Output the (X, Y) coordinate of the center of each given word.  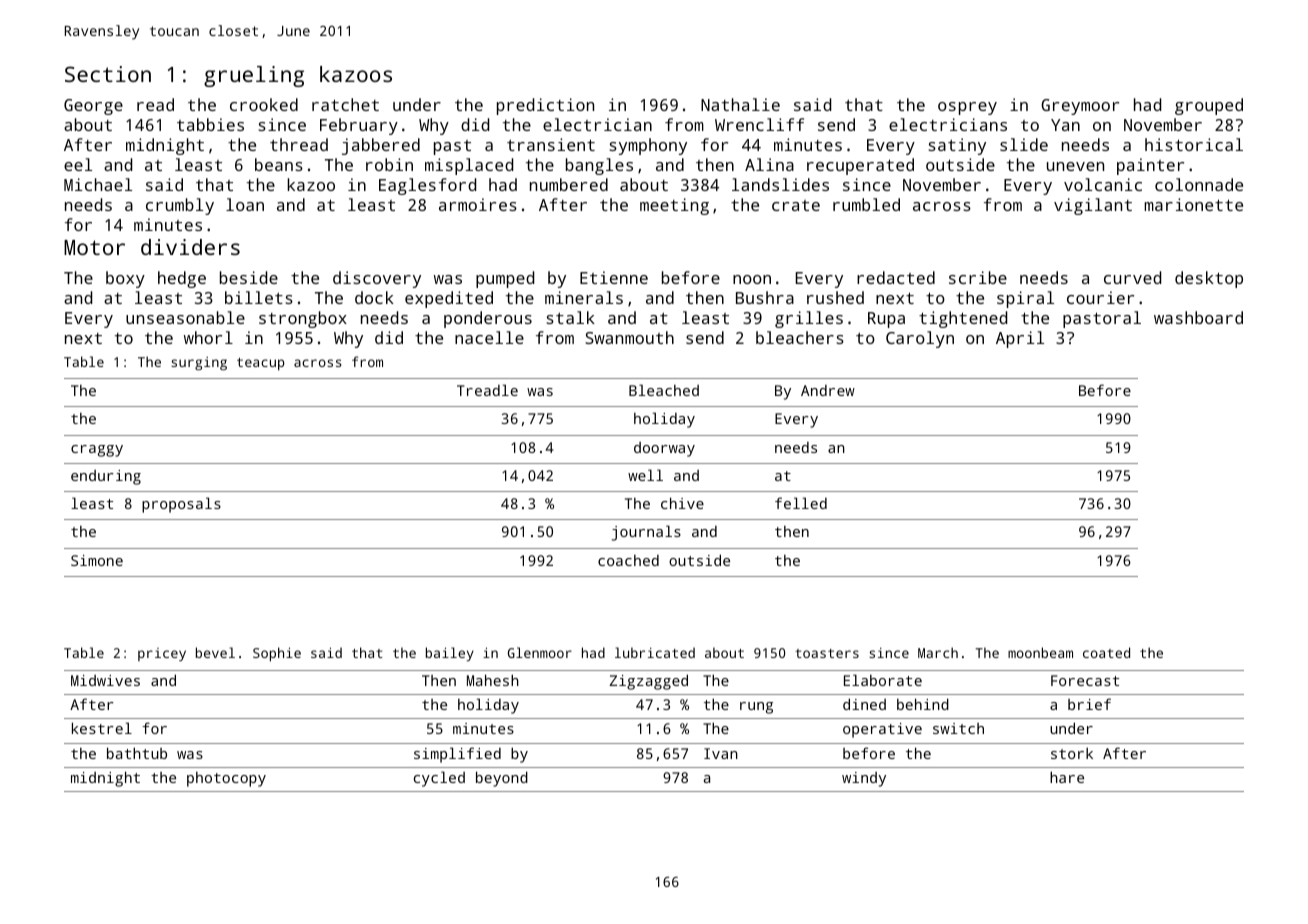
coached (628, 560)
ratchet (345, 104)
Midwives (105, 680)
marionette (1193, 204)
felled (801, 503)
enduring (106, 477)
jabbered (381, 146)
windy (864, 779)
